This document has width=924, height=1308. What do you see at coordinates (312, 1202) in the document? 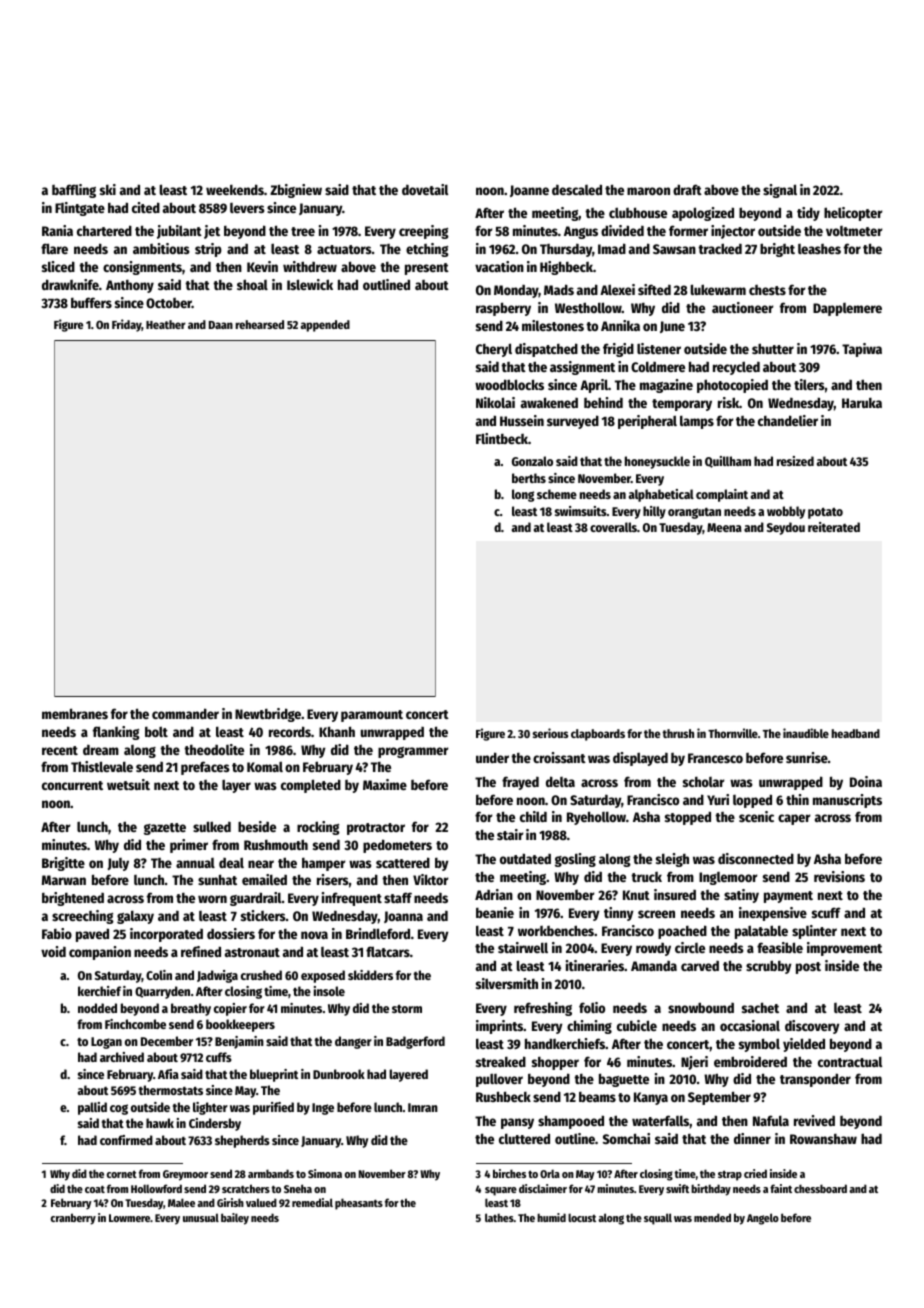
I see `remedial` at bounding box center [312, 1202].
